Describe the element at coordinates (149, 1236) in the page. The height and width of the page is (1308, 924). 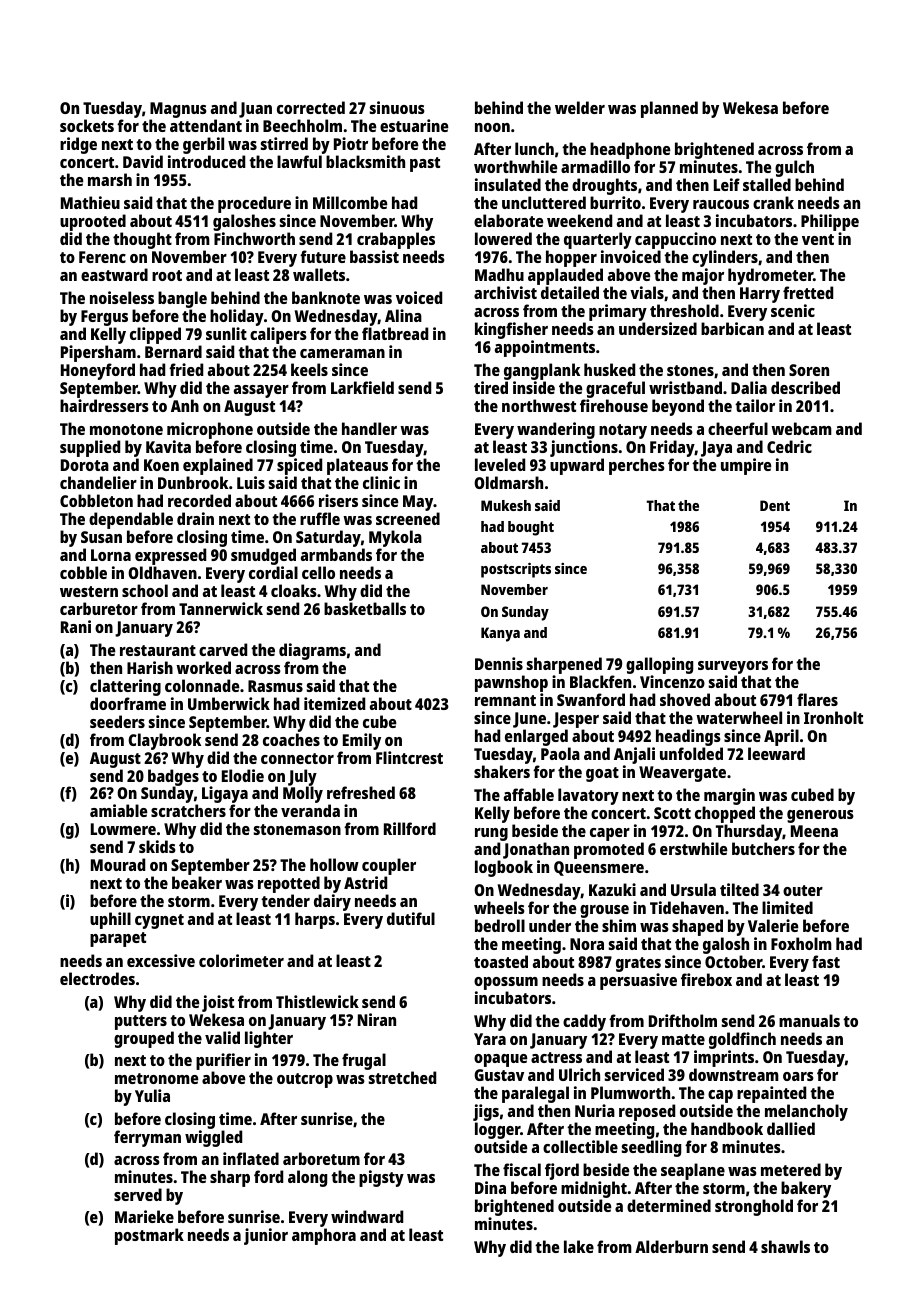
I see `postmark` at that location.
